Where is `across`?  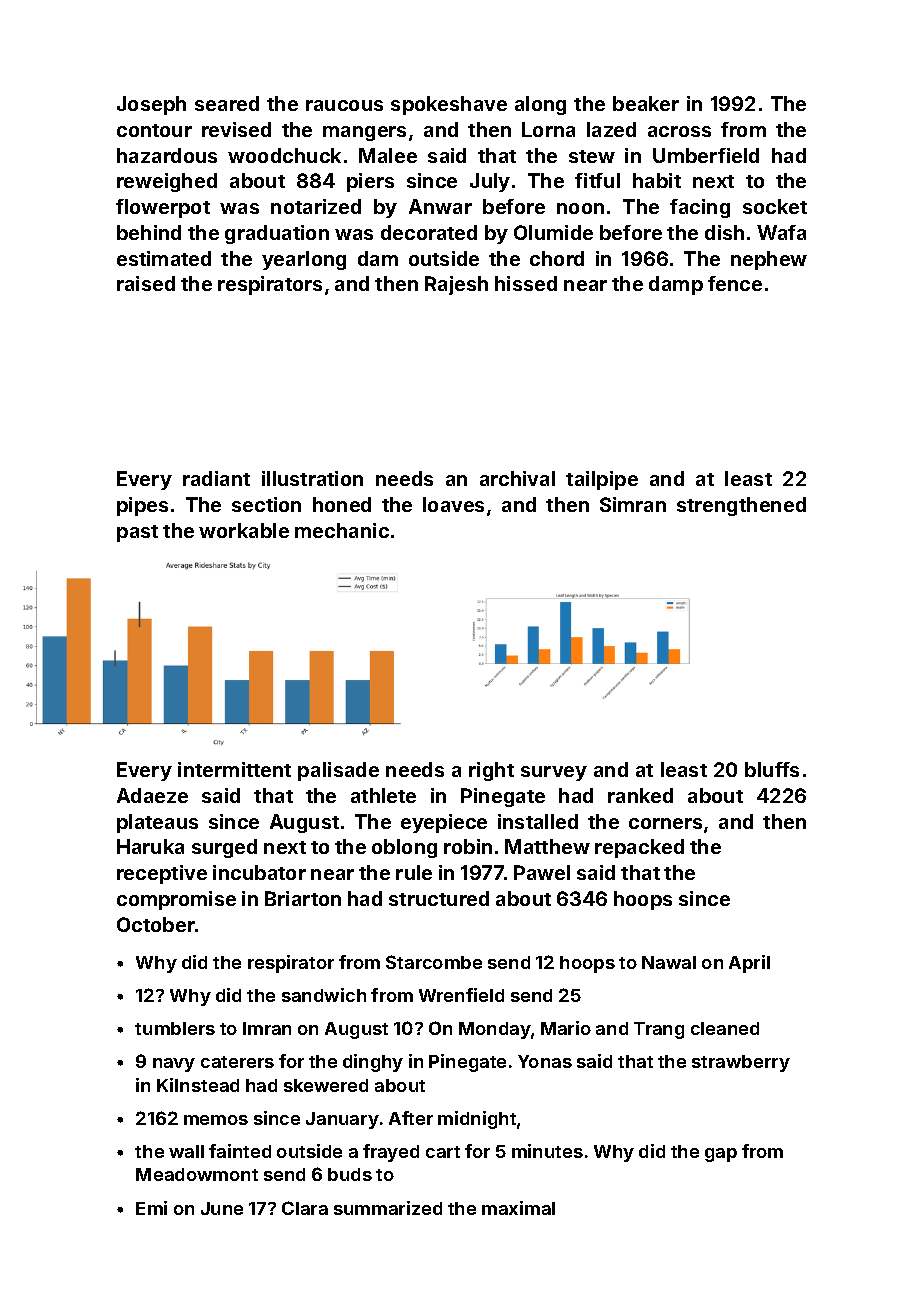 across is located at coordinates (679, 131).
